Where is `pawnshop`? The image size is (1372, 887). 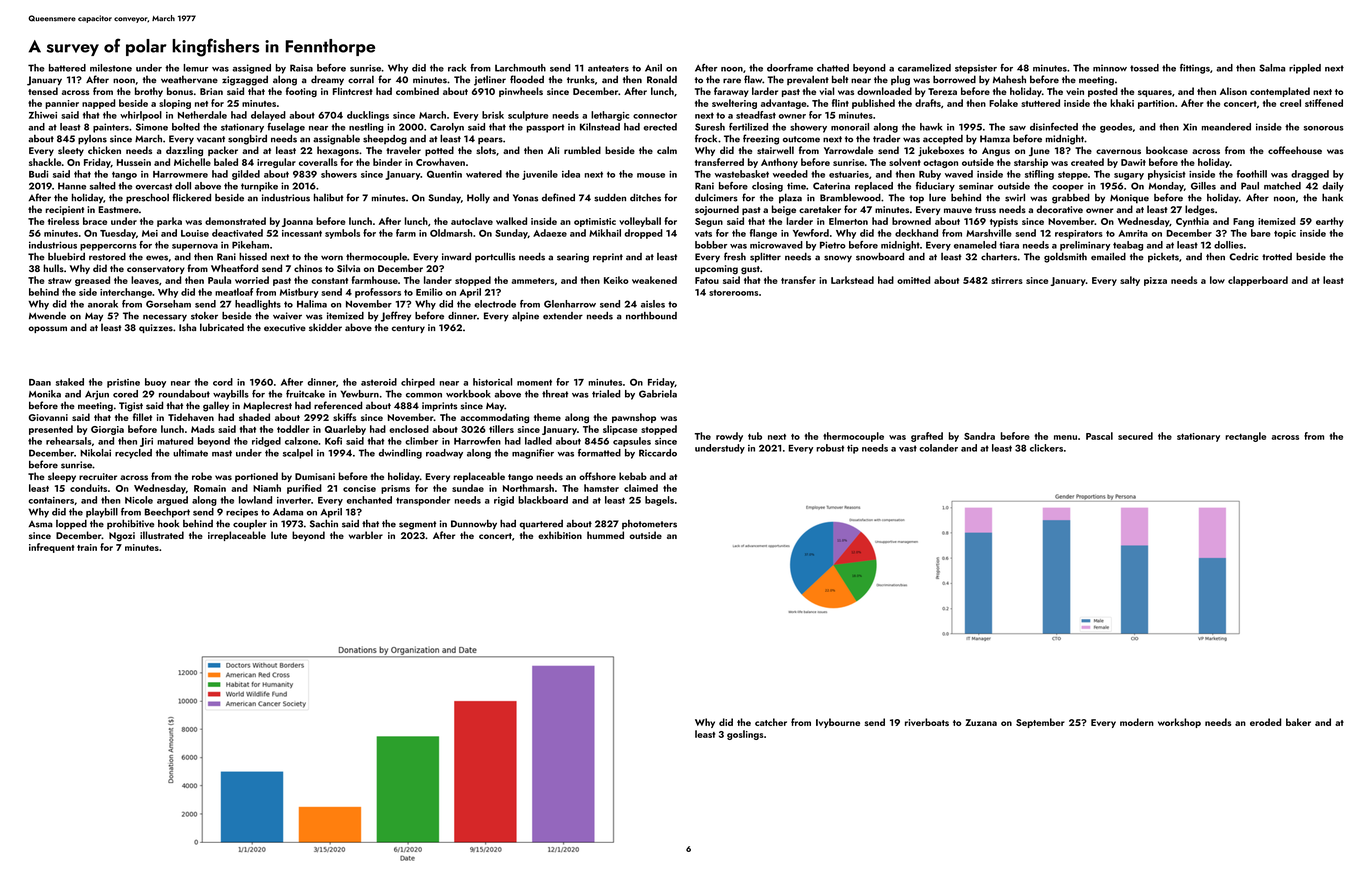
pawnshop is located at coordinates (634, 418).
